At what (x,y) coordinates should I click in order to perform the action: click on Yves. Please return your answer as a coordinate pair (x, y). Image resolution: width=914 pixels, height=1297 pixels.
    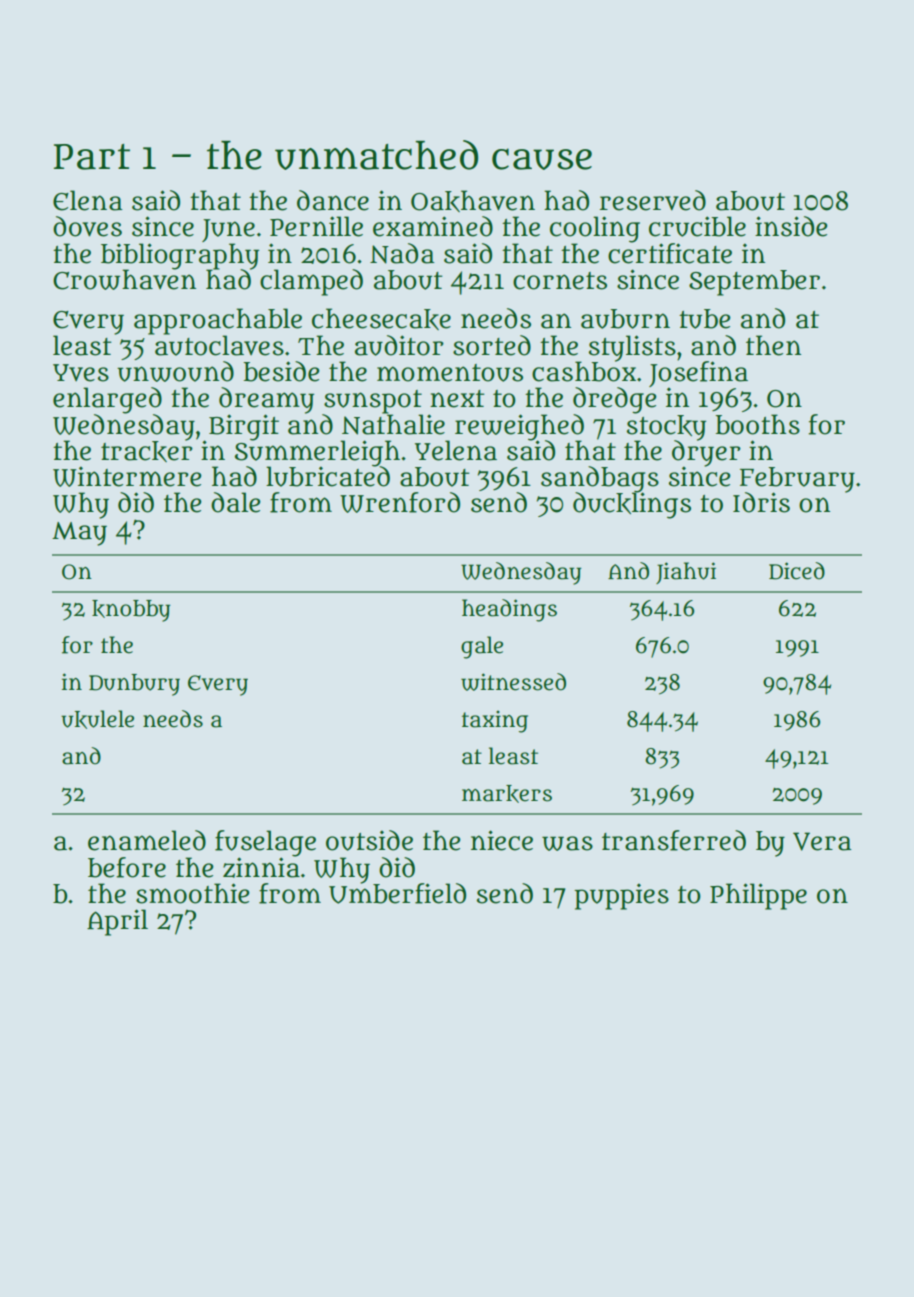
    Looking at the image, I should click on (81, 373).
